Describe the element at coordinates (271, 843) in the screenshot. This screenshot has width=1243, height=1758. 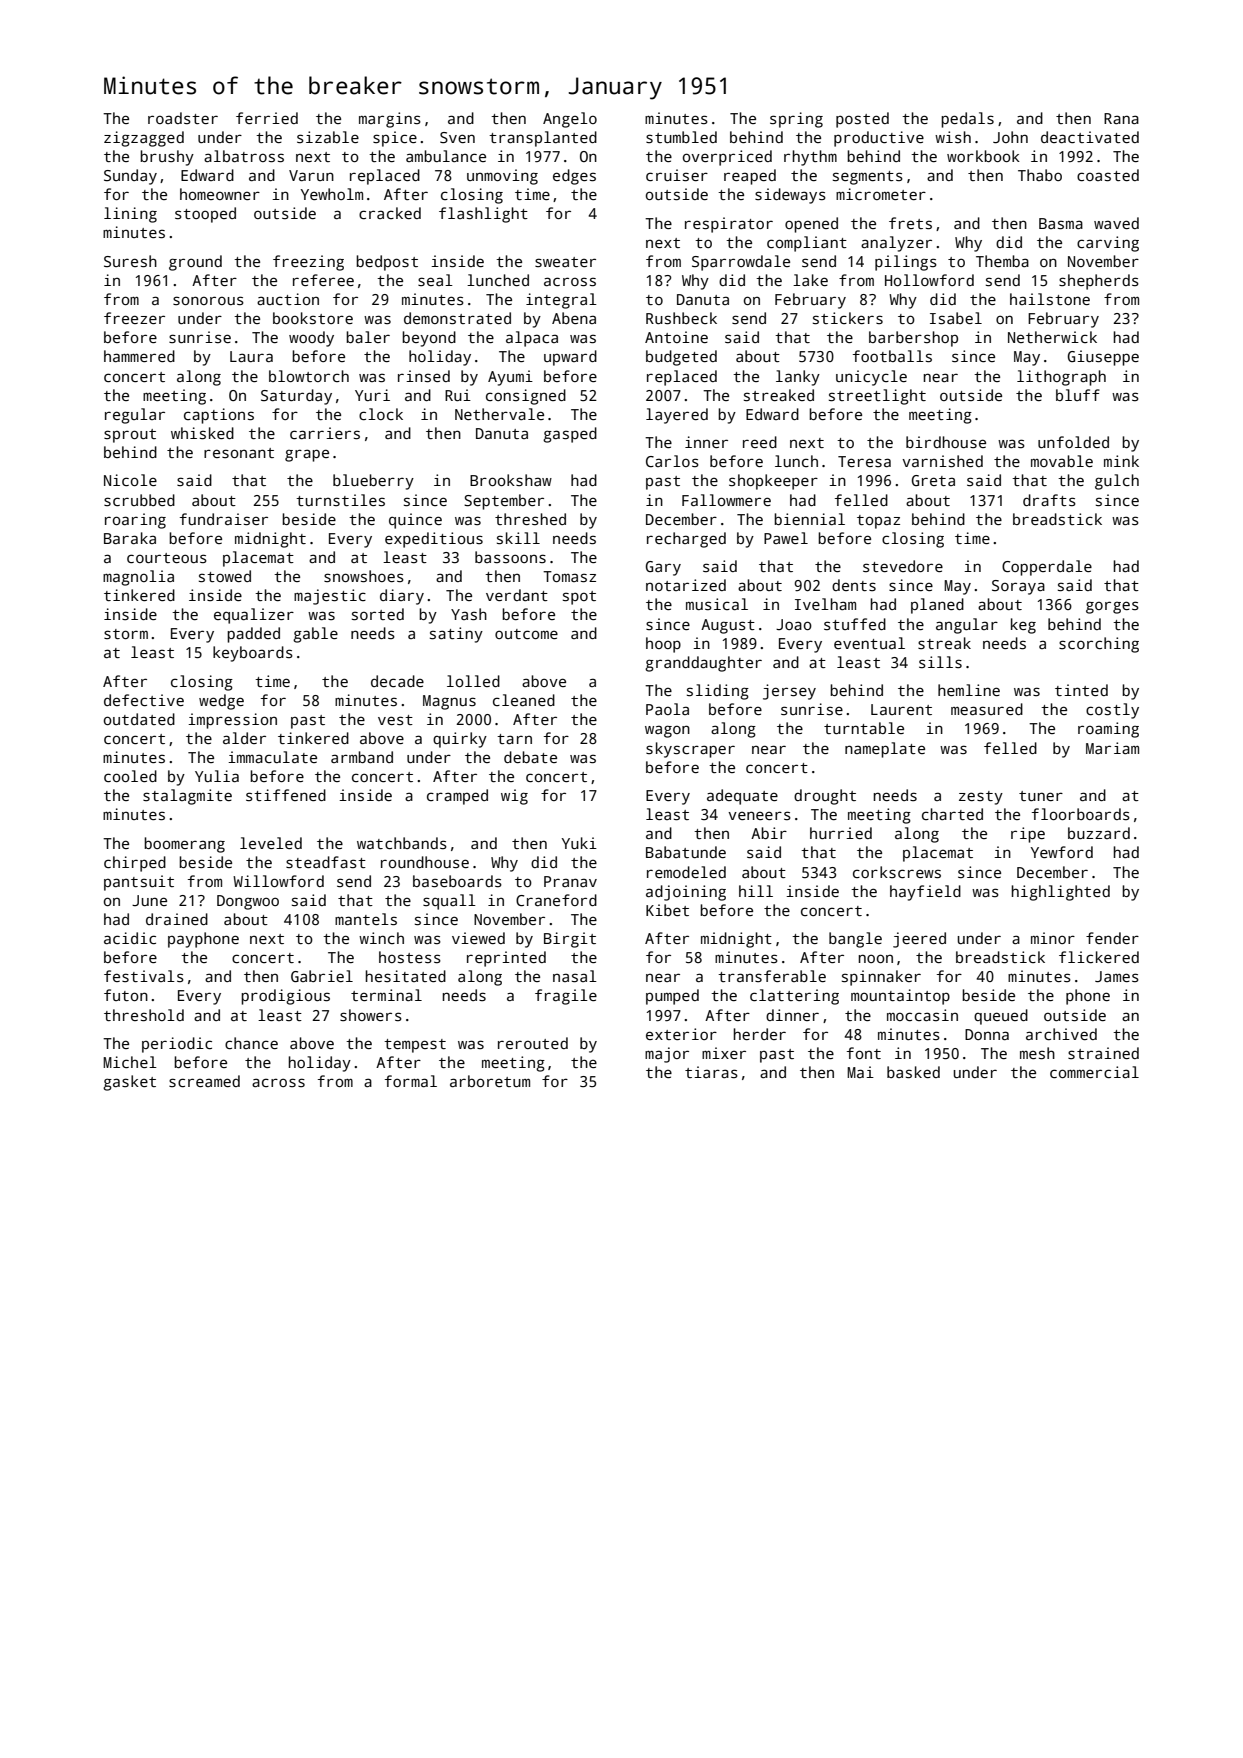
I see `leveled` at that location.
